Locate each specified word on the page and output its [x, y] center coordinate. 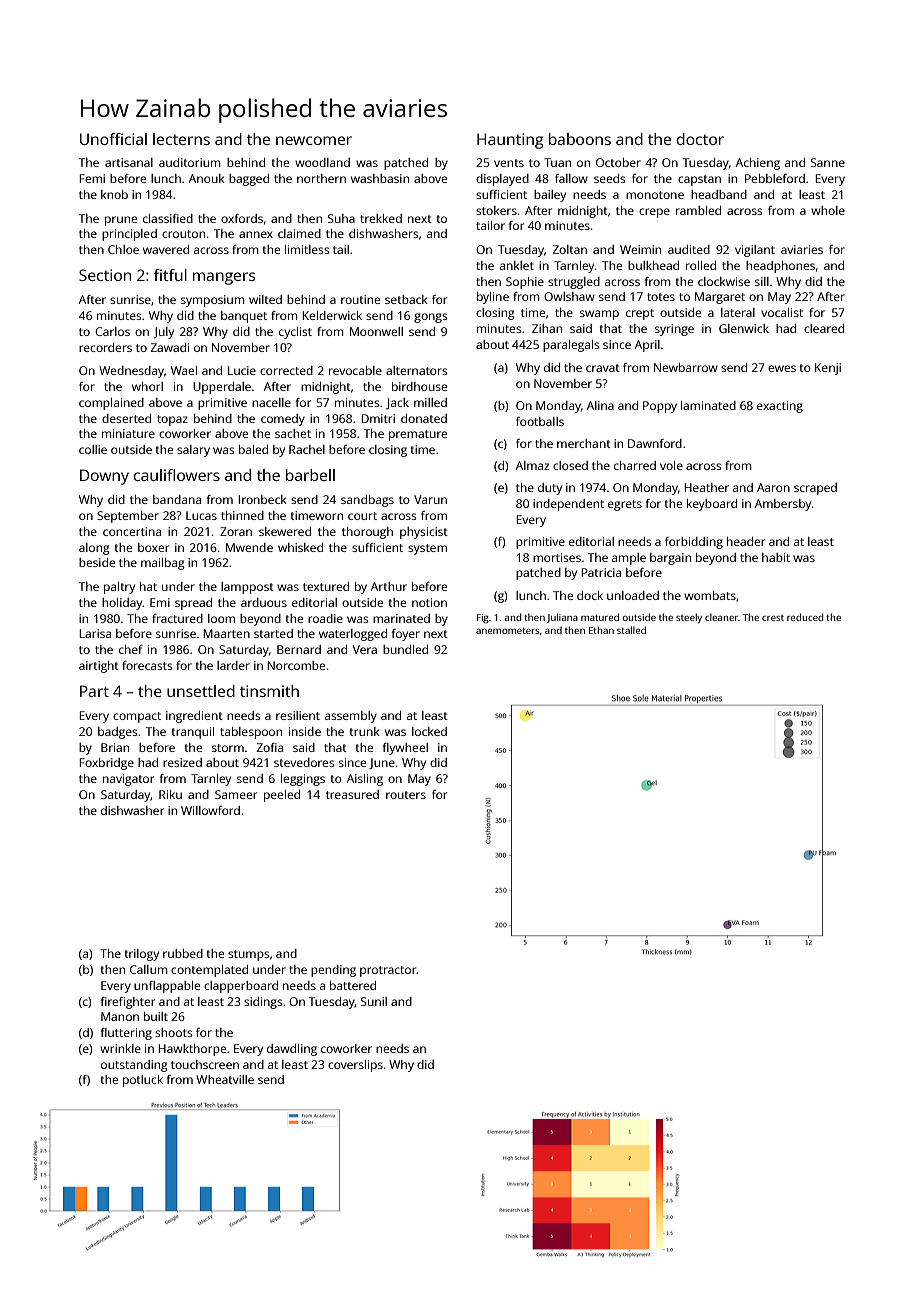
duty [550, 489]
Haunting [510, 141]
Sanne [828, 162]
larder [233, 665]
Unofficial [113, 139]
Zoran [236, 531]
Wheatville [225, 1079]
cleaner [721, 617]
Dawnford [655, 443]
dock [590, 595]
